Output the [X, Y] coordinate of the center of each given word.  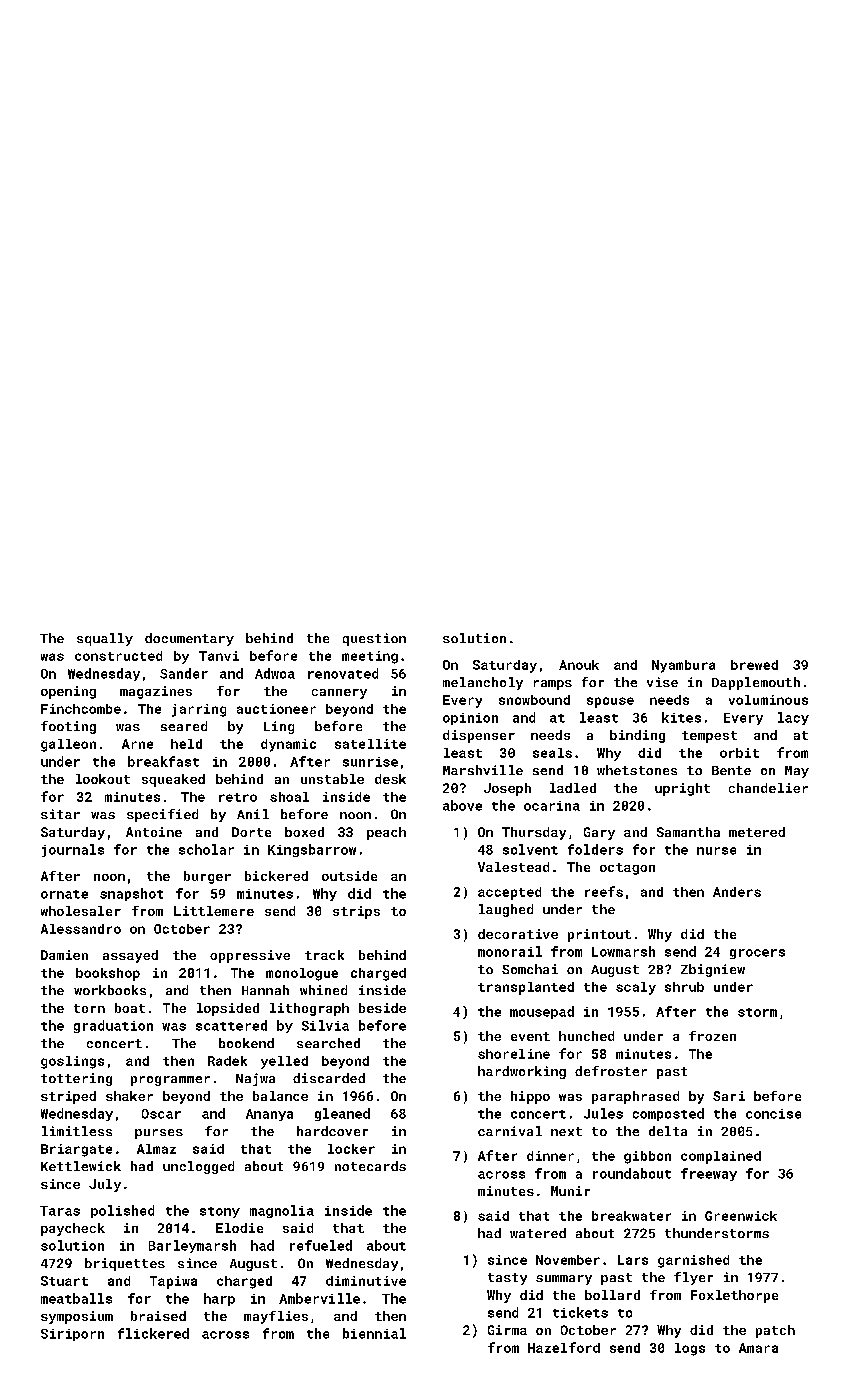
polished [122, 1211]
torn [89, 1008]
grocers [757, 954]
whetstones [637, 770]
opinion [470, 719]
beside [382, 1008]
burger [207, 877]
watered [538, 1233]
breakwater [631, 1216]
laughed [506, 910]
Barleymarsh [192, 1246]
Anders [737, 892]
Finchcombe [81, 709]
